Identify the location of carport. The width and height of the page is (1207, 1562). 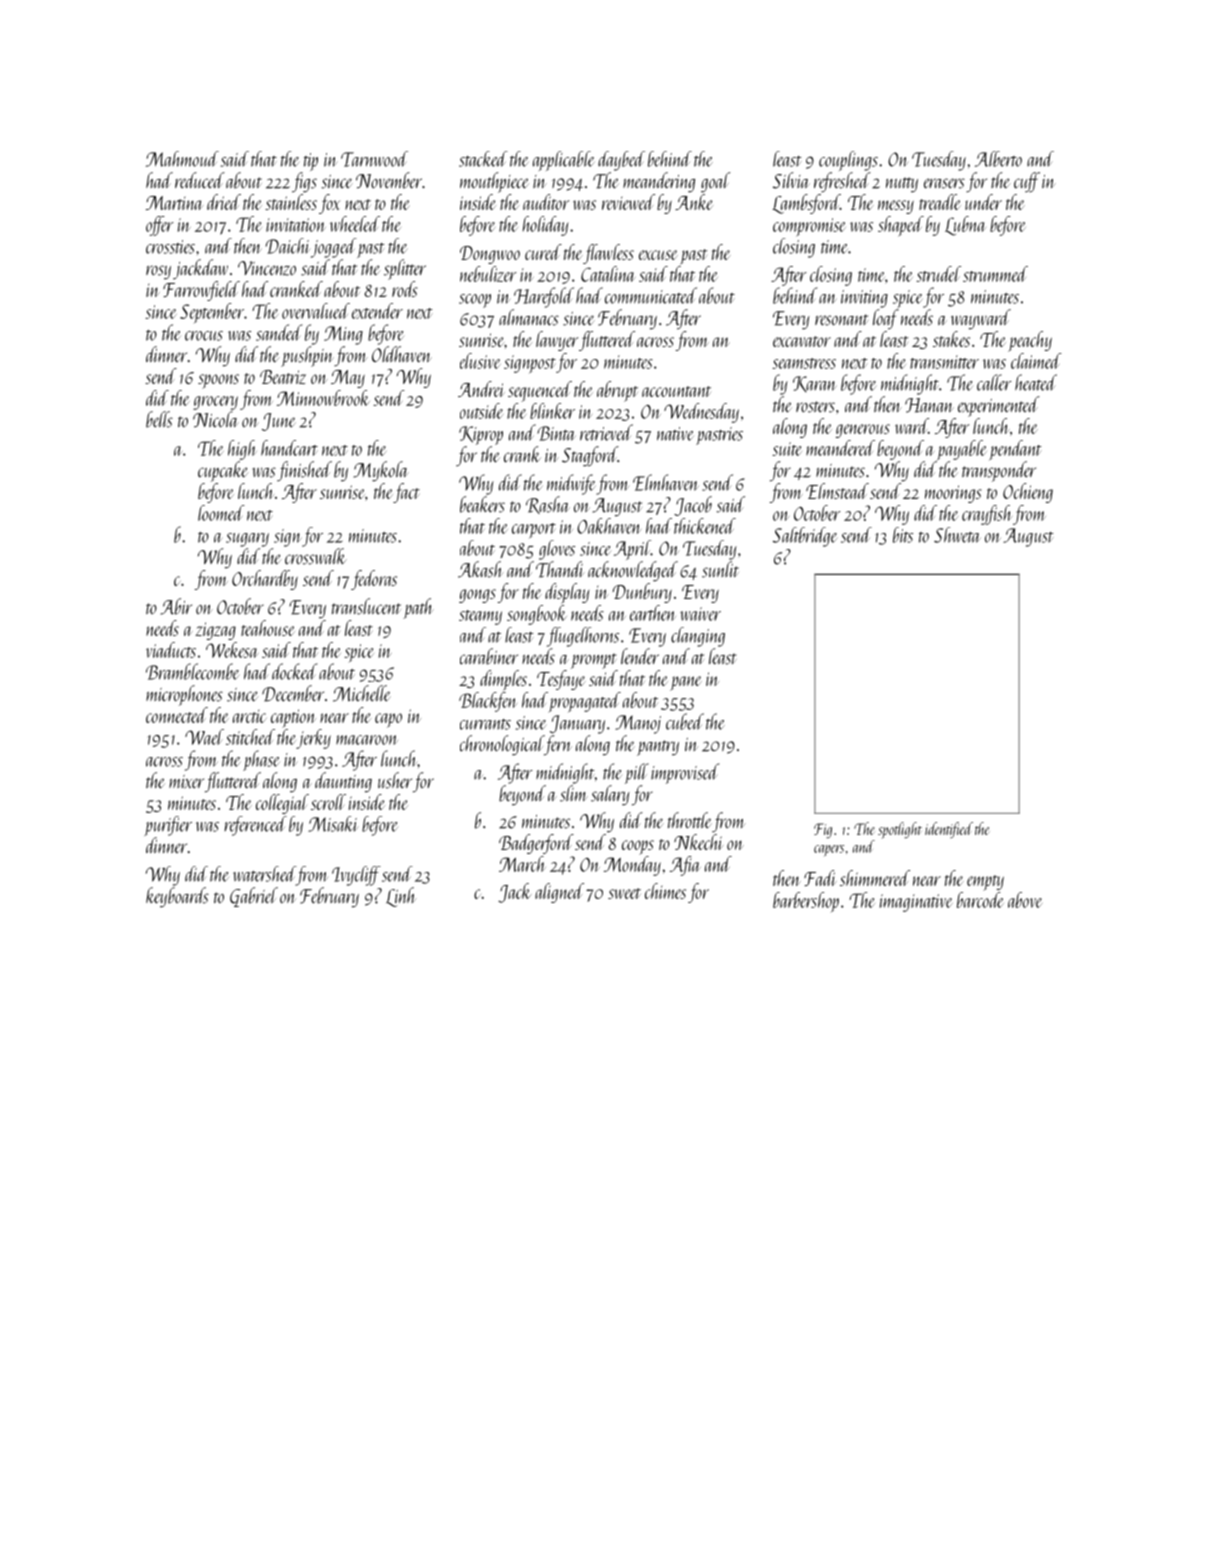
(534, 530).
